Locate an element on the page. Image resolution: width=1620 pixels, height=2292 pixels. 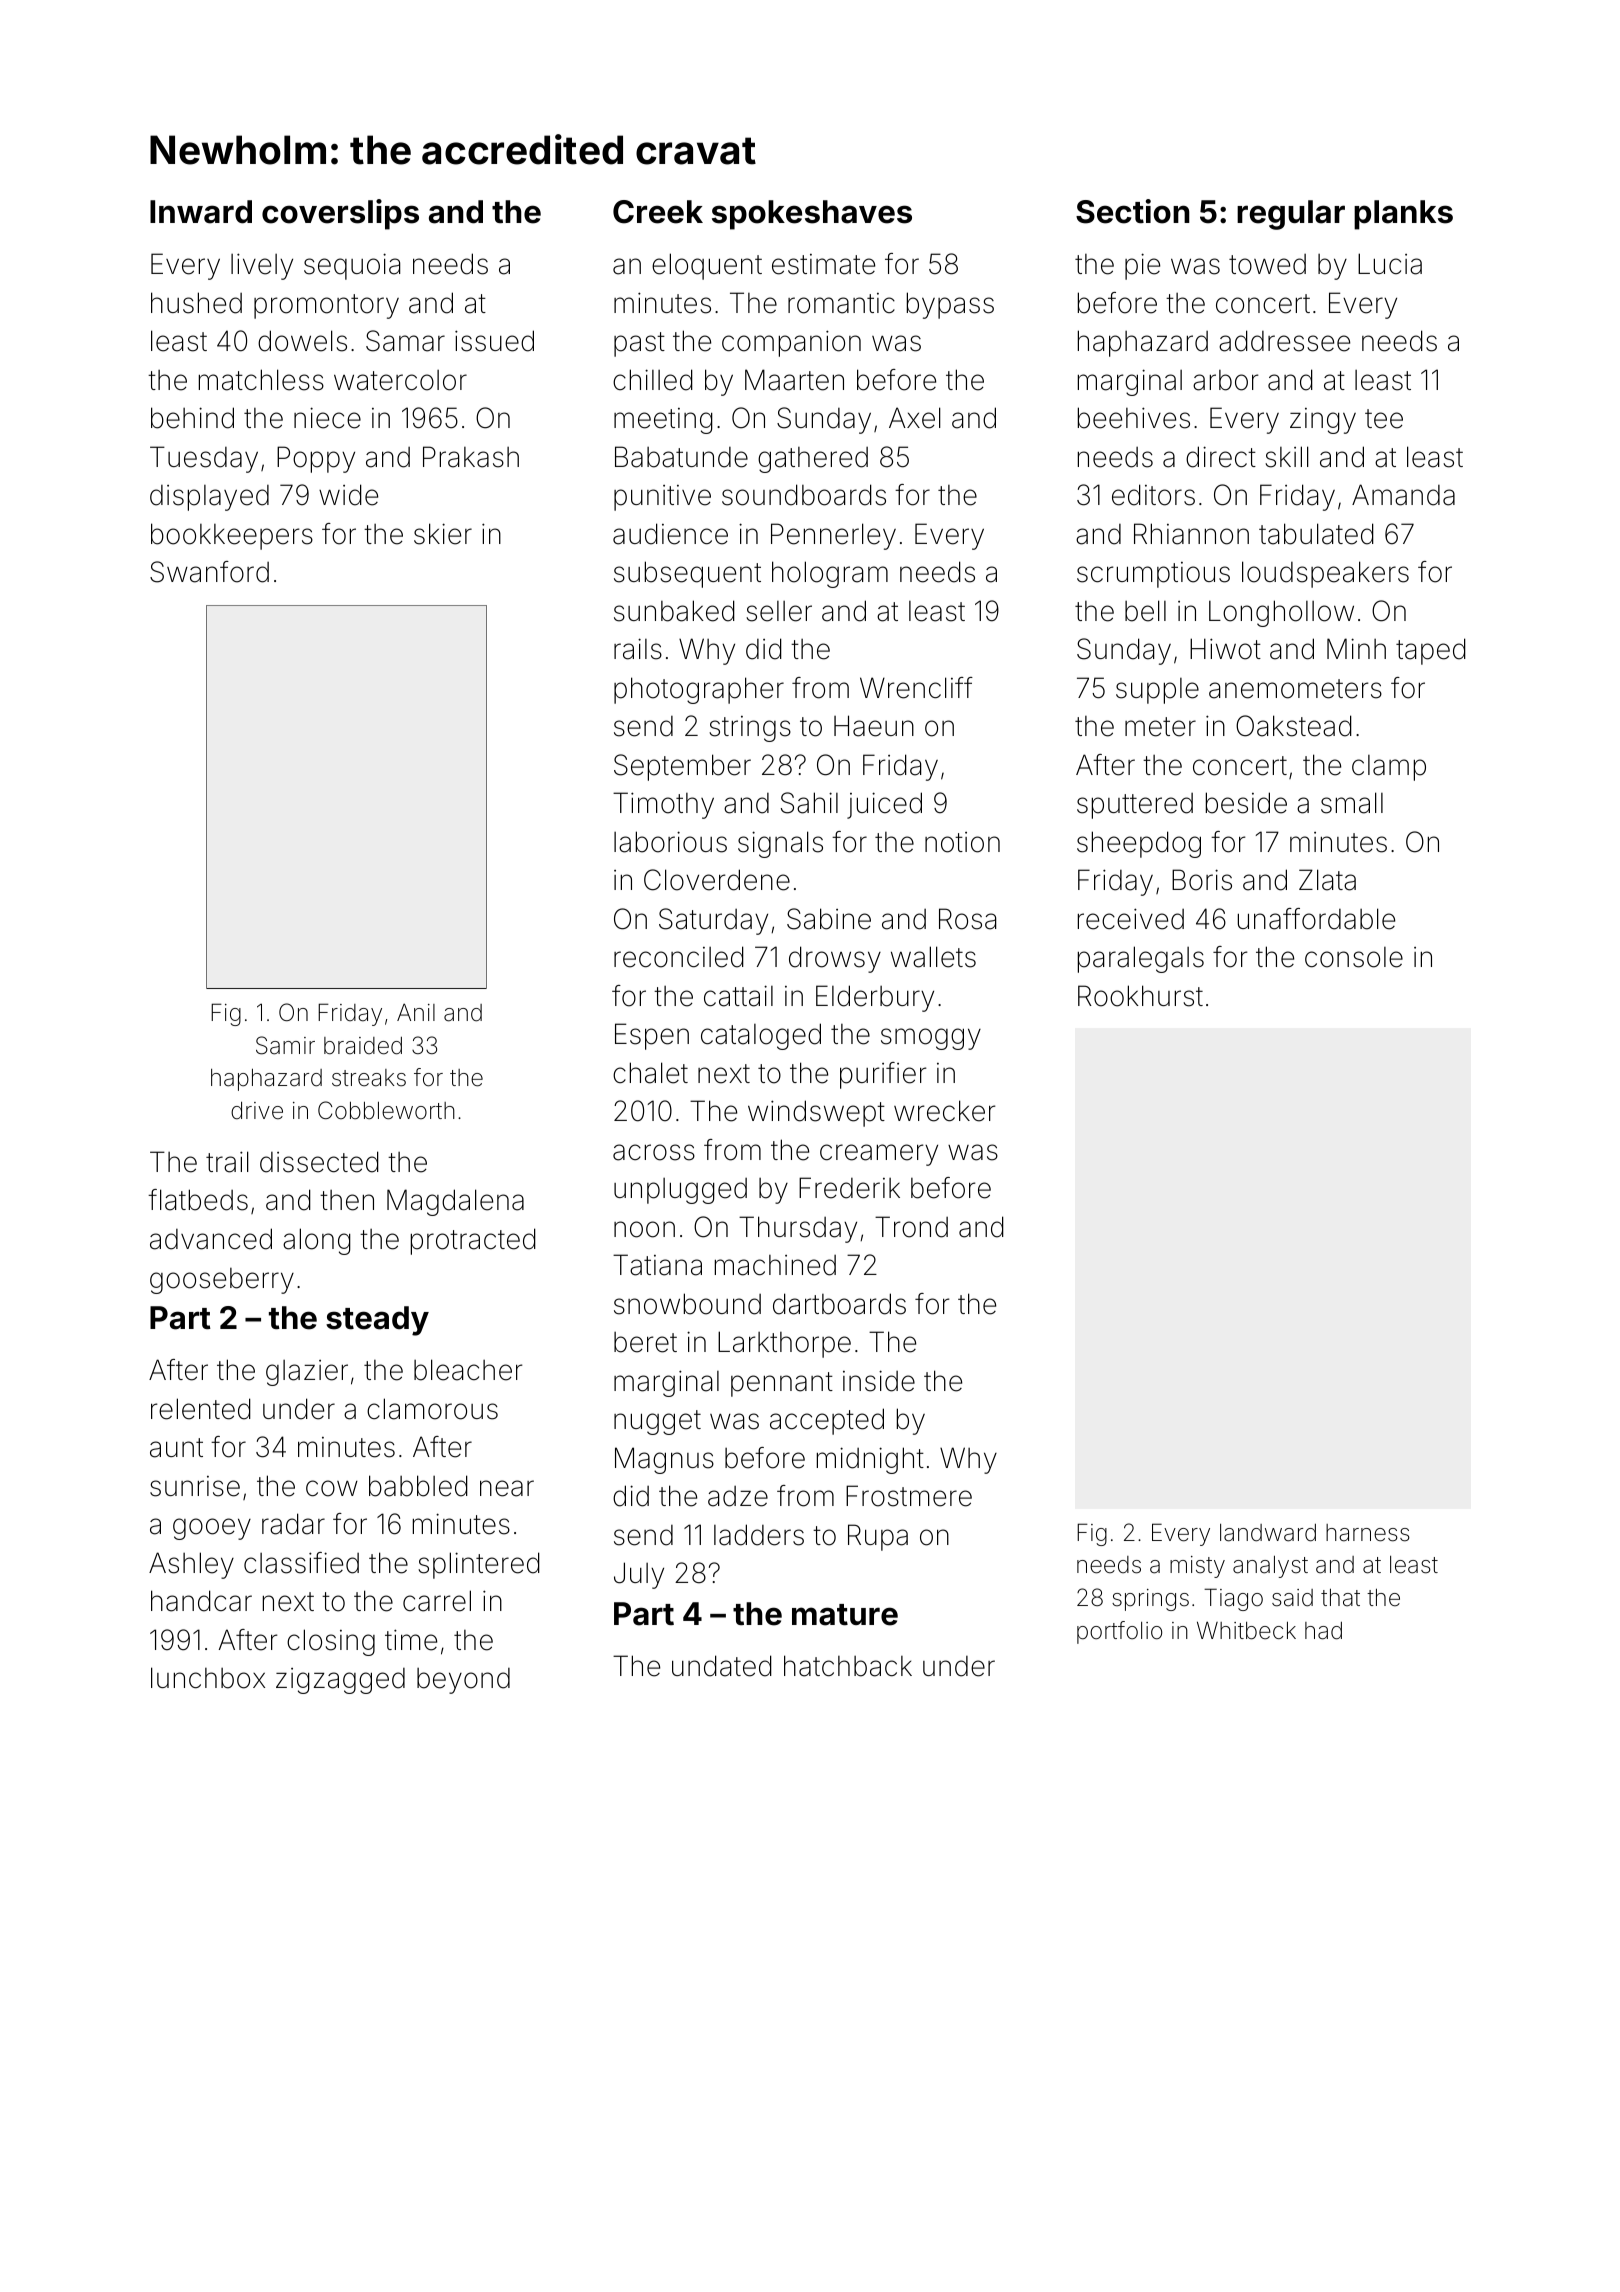
spokeshaves is located at coordinates (812, 215).
